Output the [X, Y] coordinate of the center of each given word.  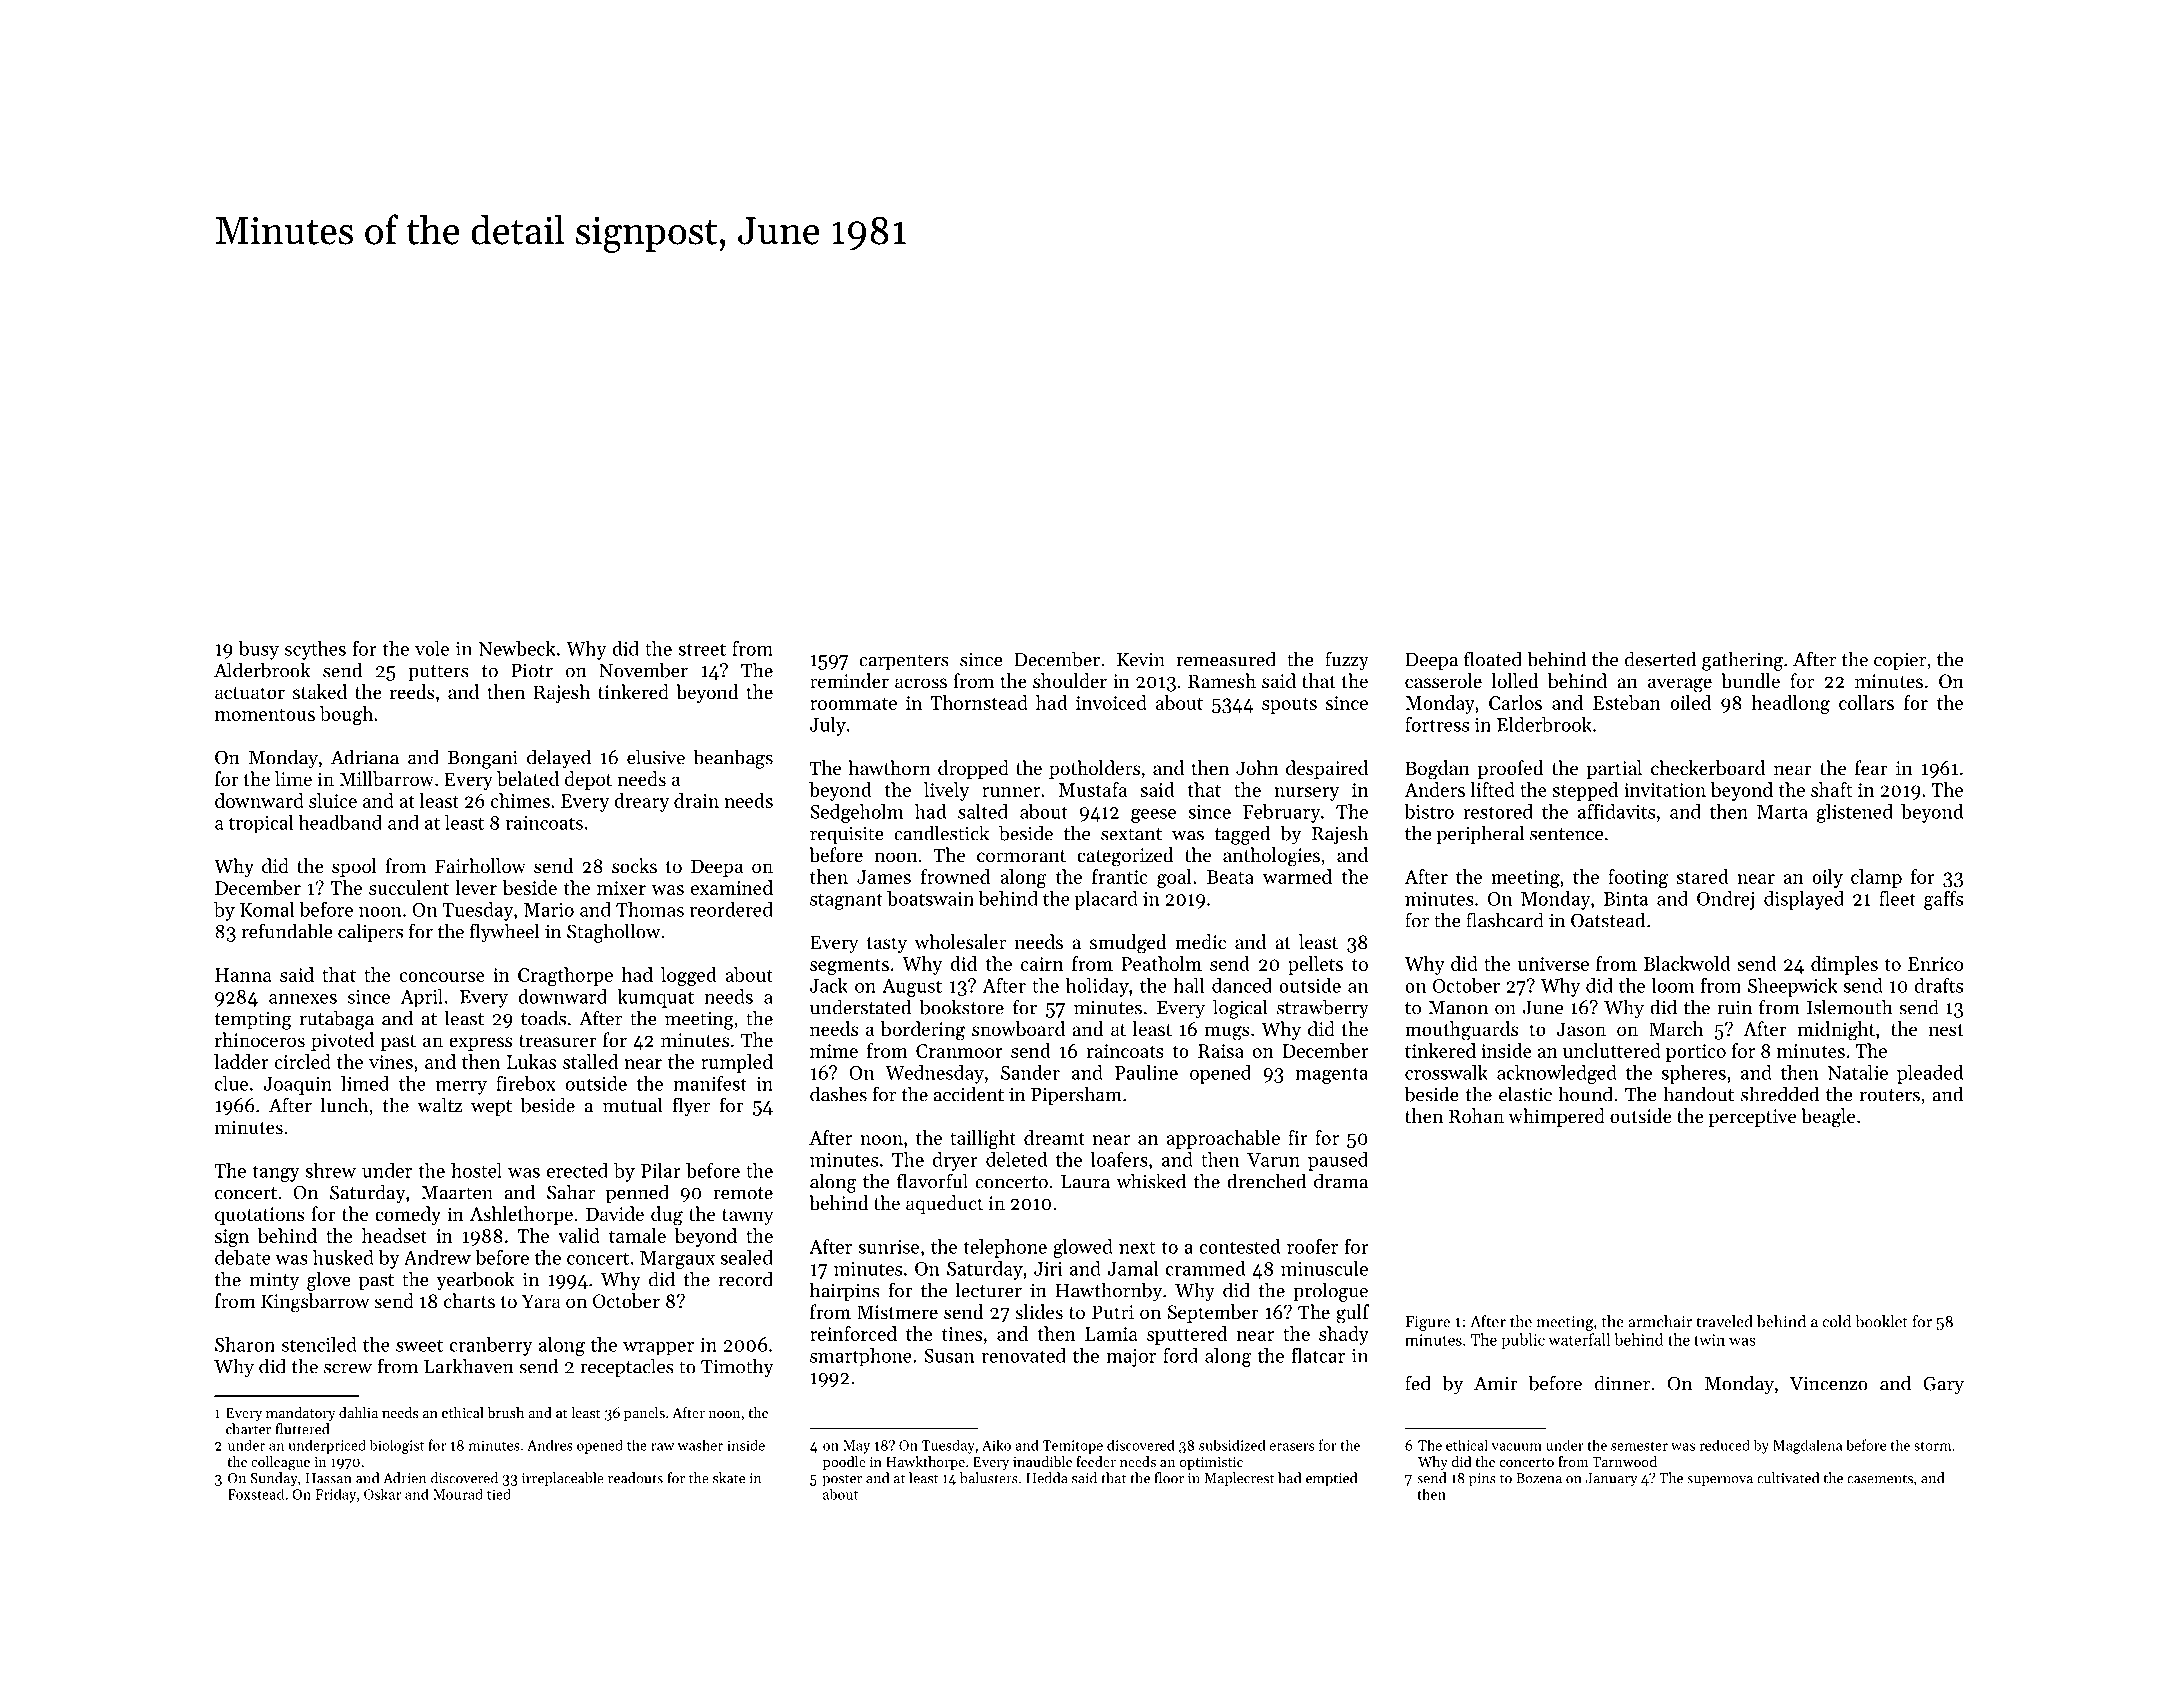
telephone [1005, 1248]
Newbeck [517, 648]
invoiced [1111, 702]
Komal [267, 909]
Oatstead [1608, 920]
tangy [276, 1173]
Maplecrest [1239, 1479]
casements [1880, 1479]
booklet [1881, 1321]
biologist [397, 1446]
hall [1188, 985]
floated [1493, 659]
